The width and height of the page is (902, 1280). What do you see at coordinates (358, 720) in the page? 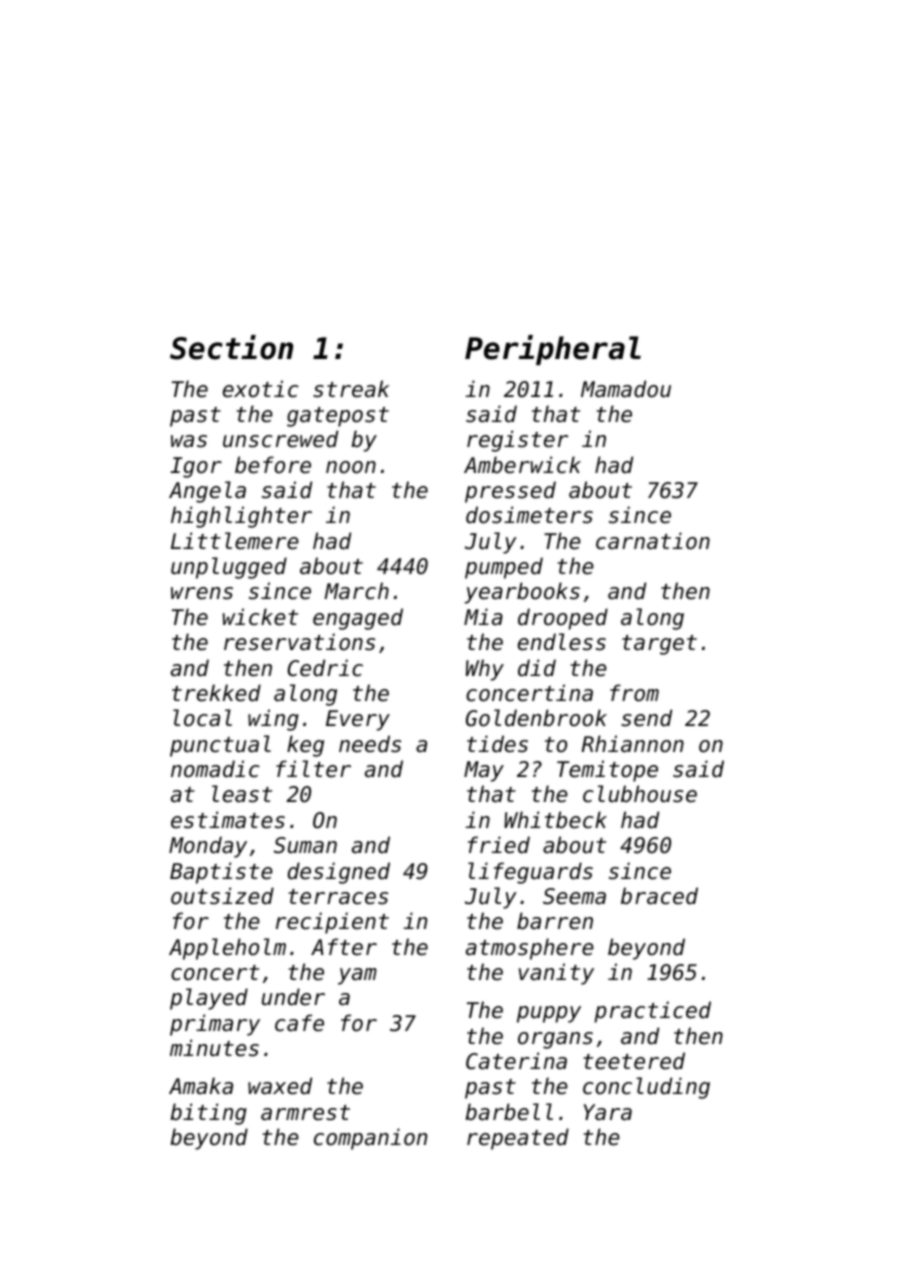
I see `Every` at bounding box center [358, 720].
